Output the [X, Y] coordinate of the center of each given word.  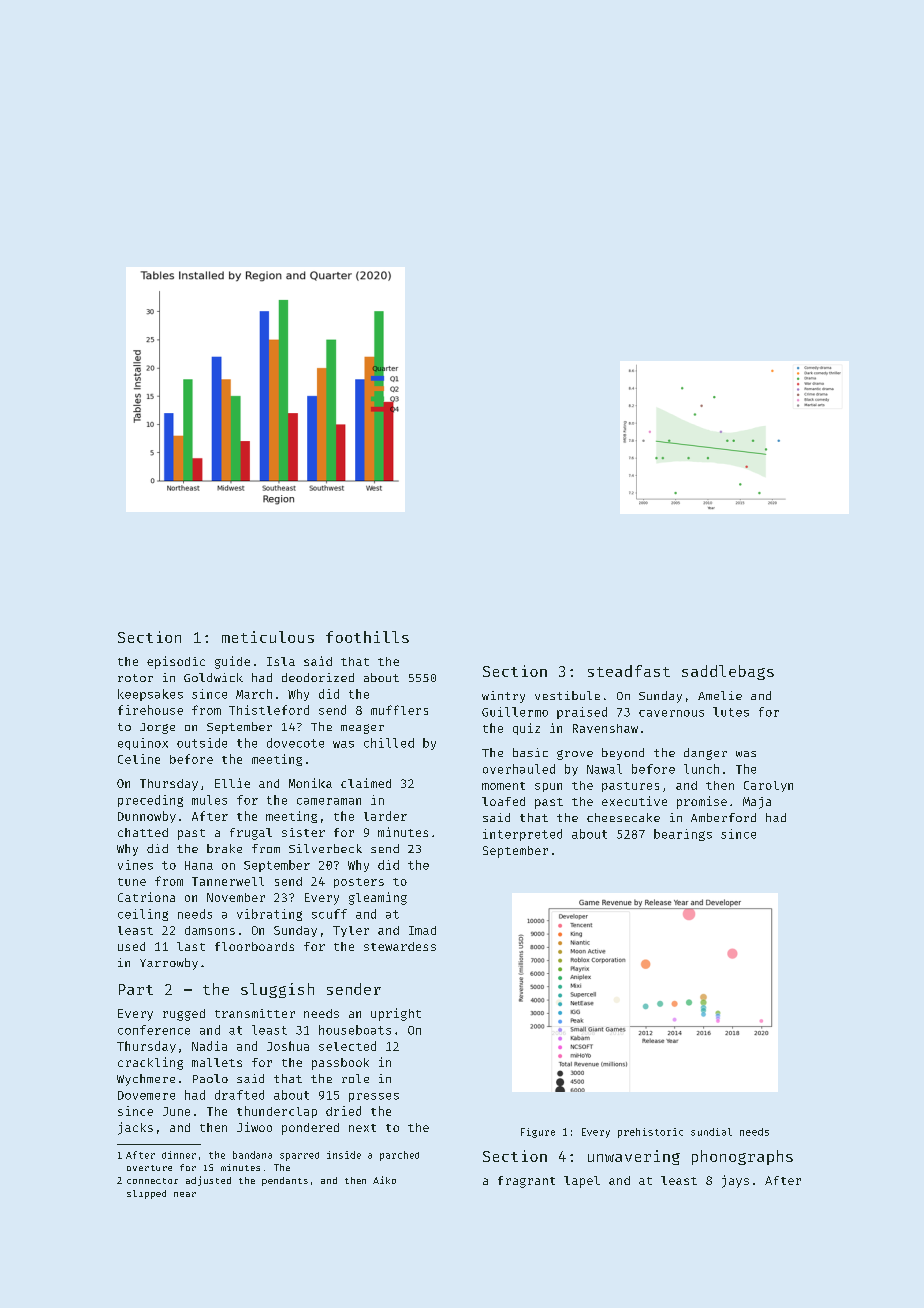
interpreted [522, 835]
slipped [146, 1194]
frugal [251, 834]
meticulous [268, 637]
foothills [367, 637]
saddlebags [728, 672]
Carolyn [768, 786]
